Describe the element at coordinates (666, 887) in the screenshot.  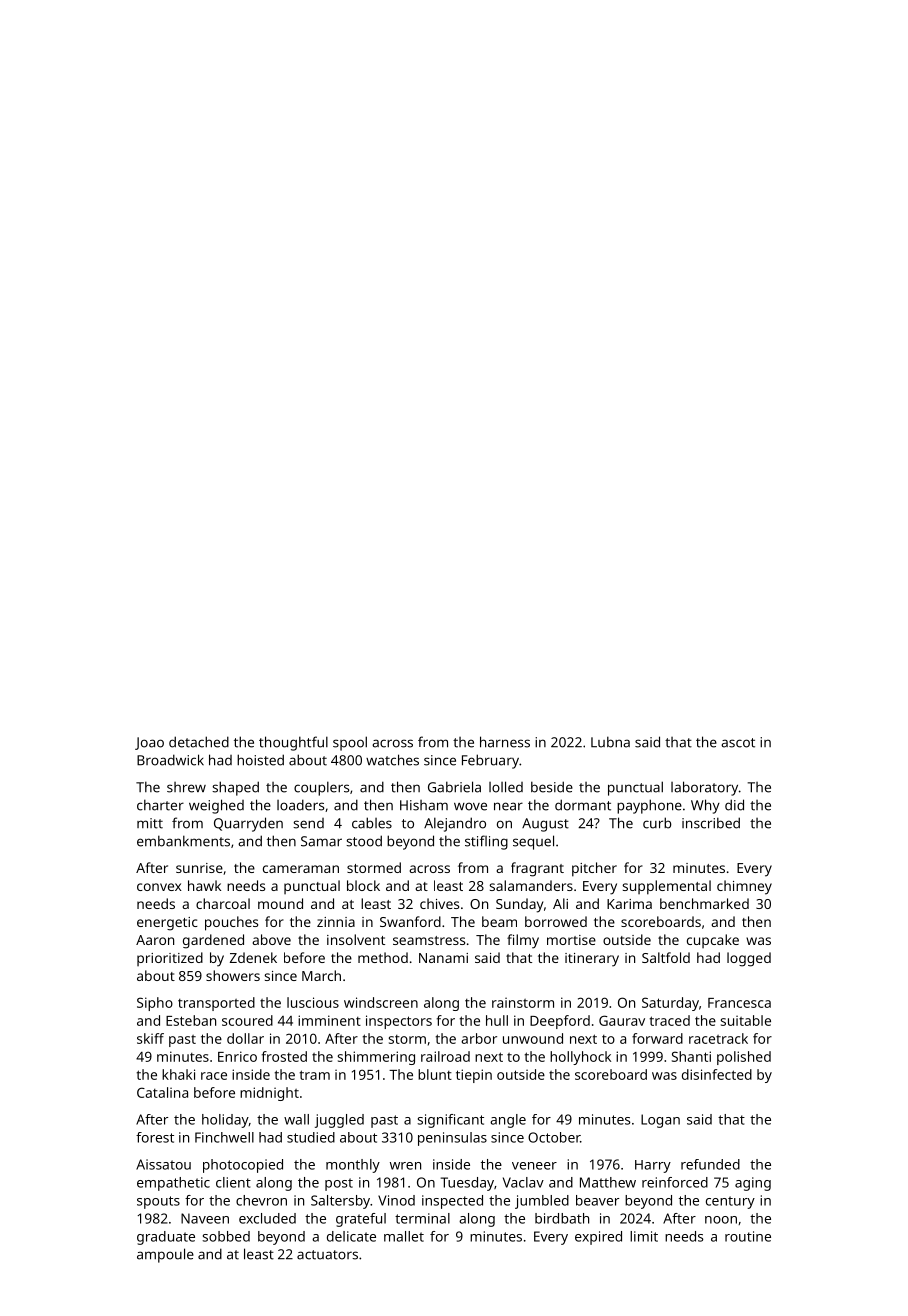
I see `supplemental` at that location.
